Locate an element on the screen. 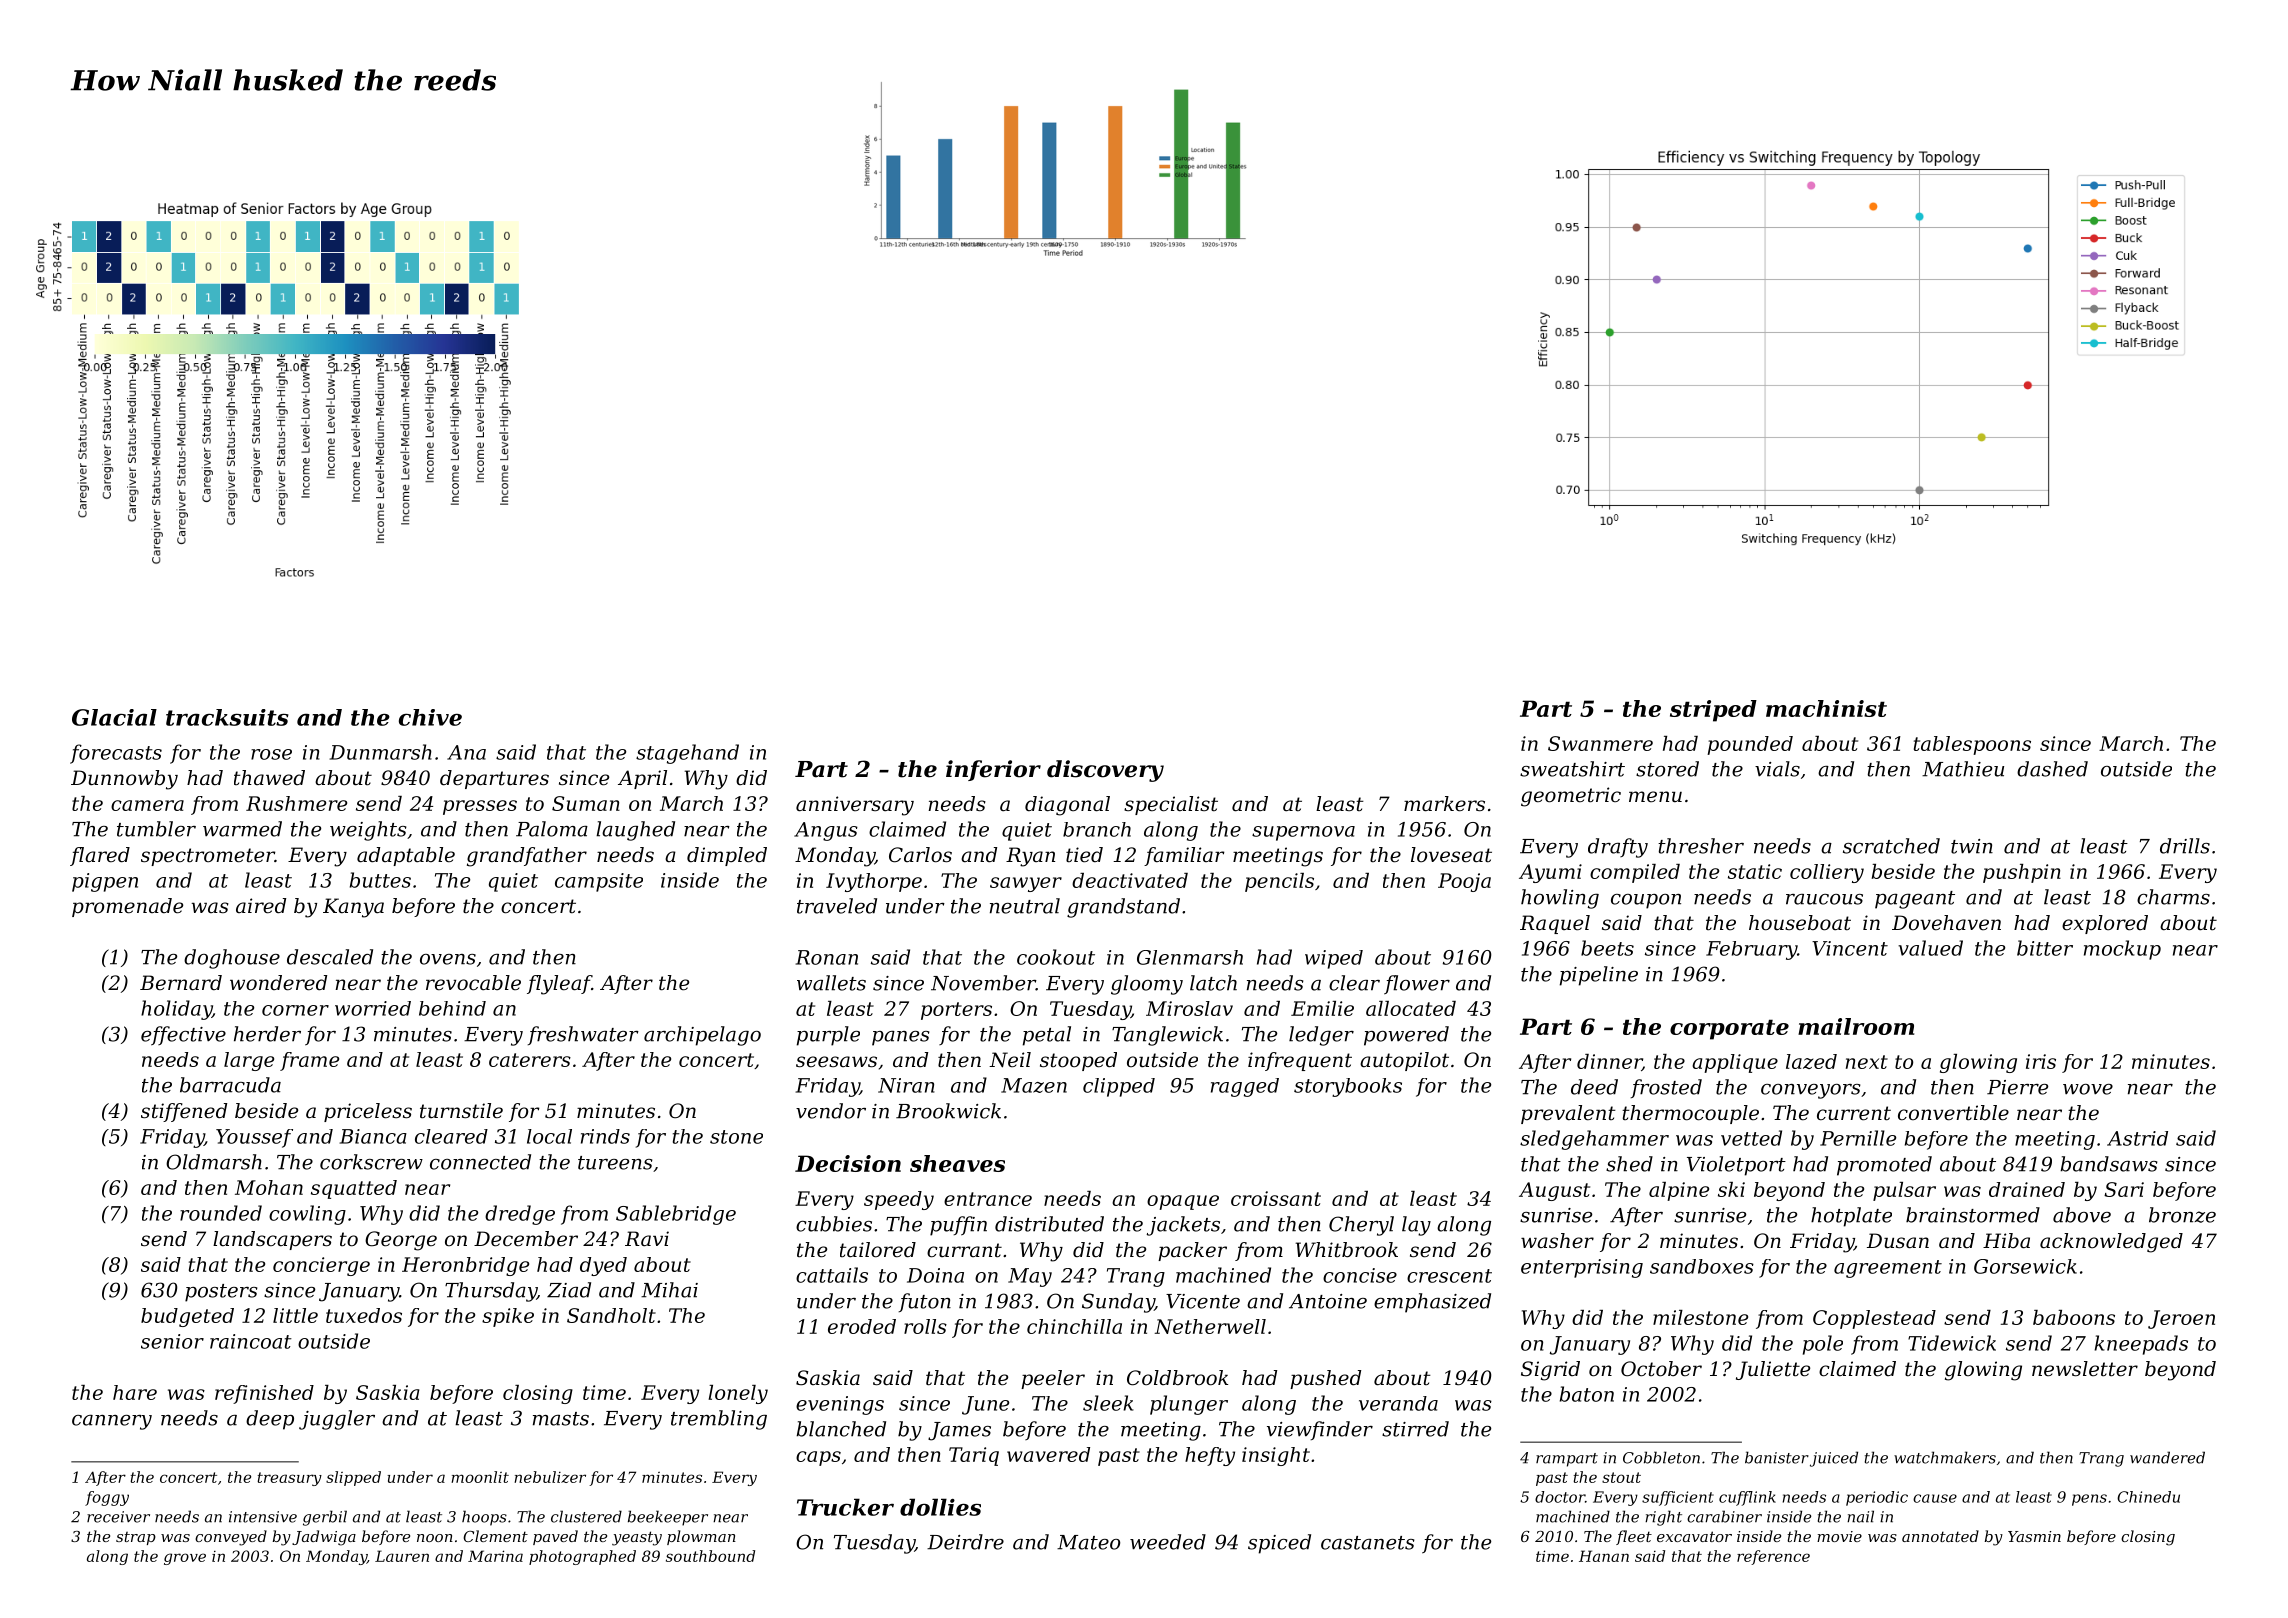  porters is located at coordinates (956, 1011).
